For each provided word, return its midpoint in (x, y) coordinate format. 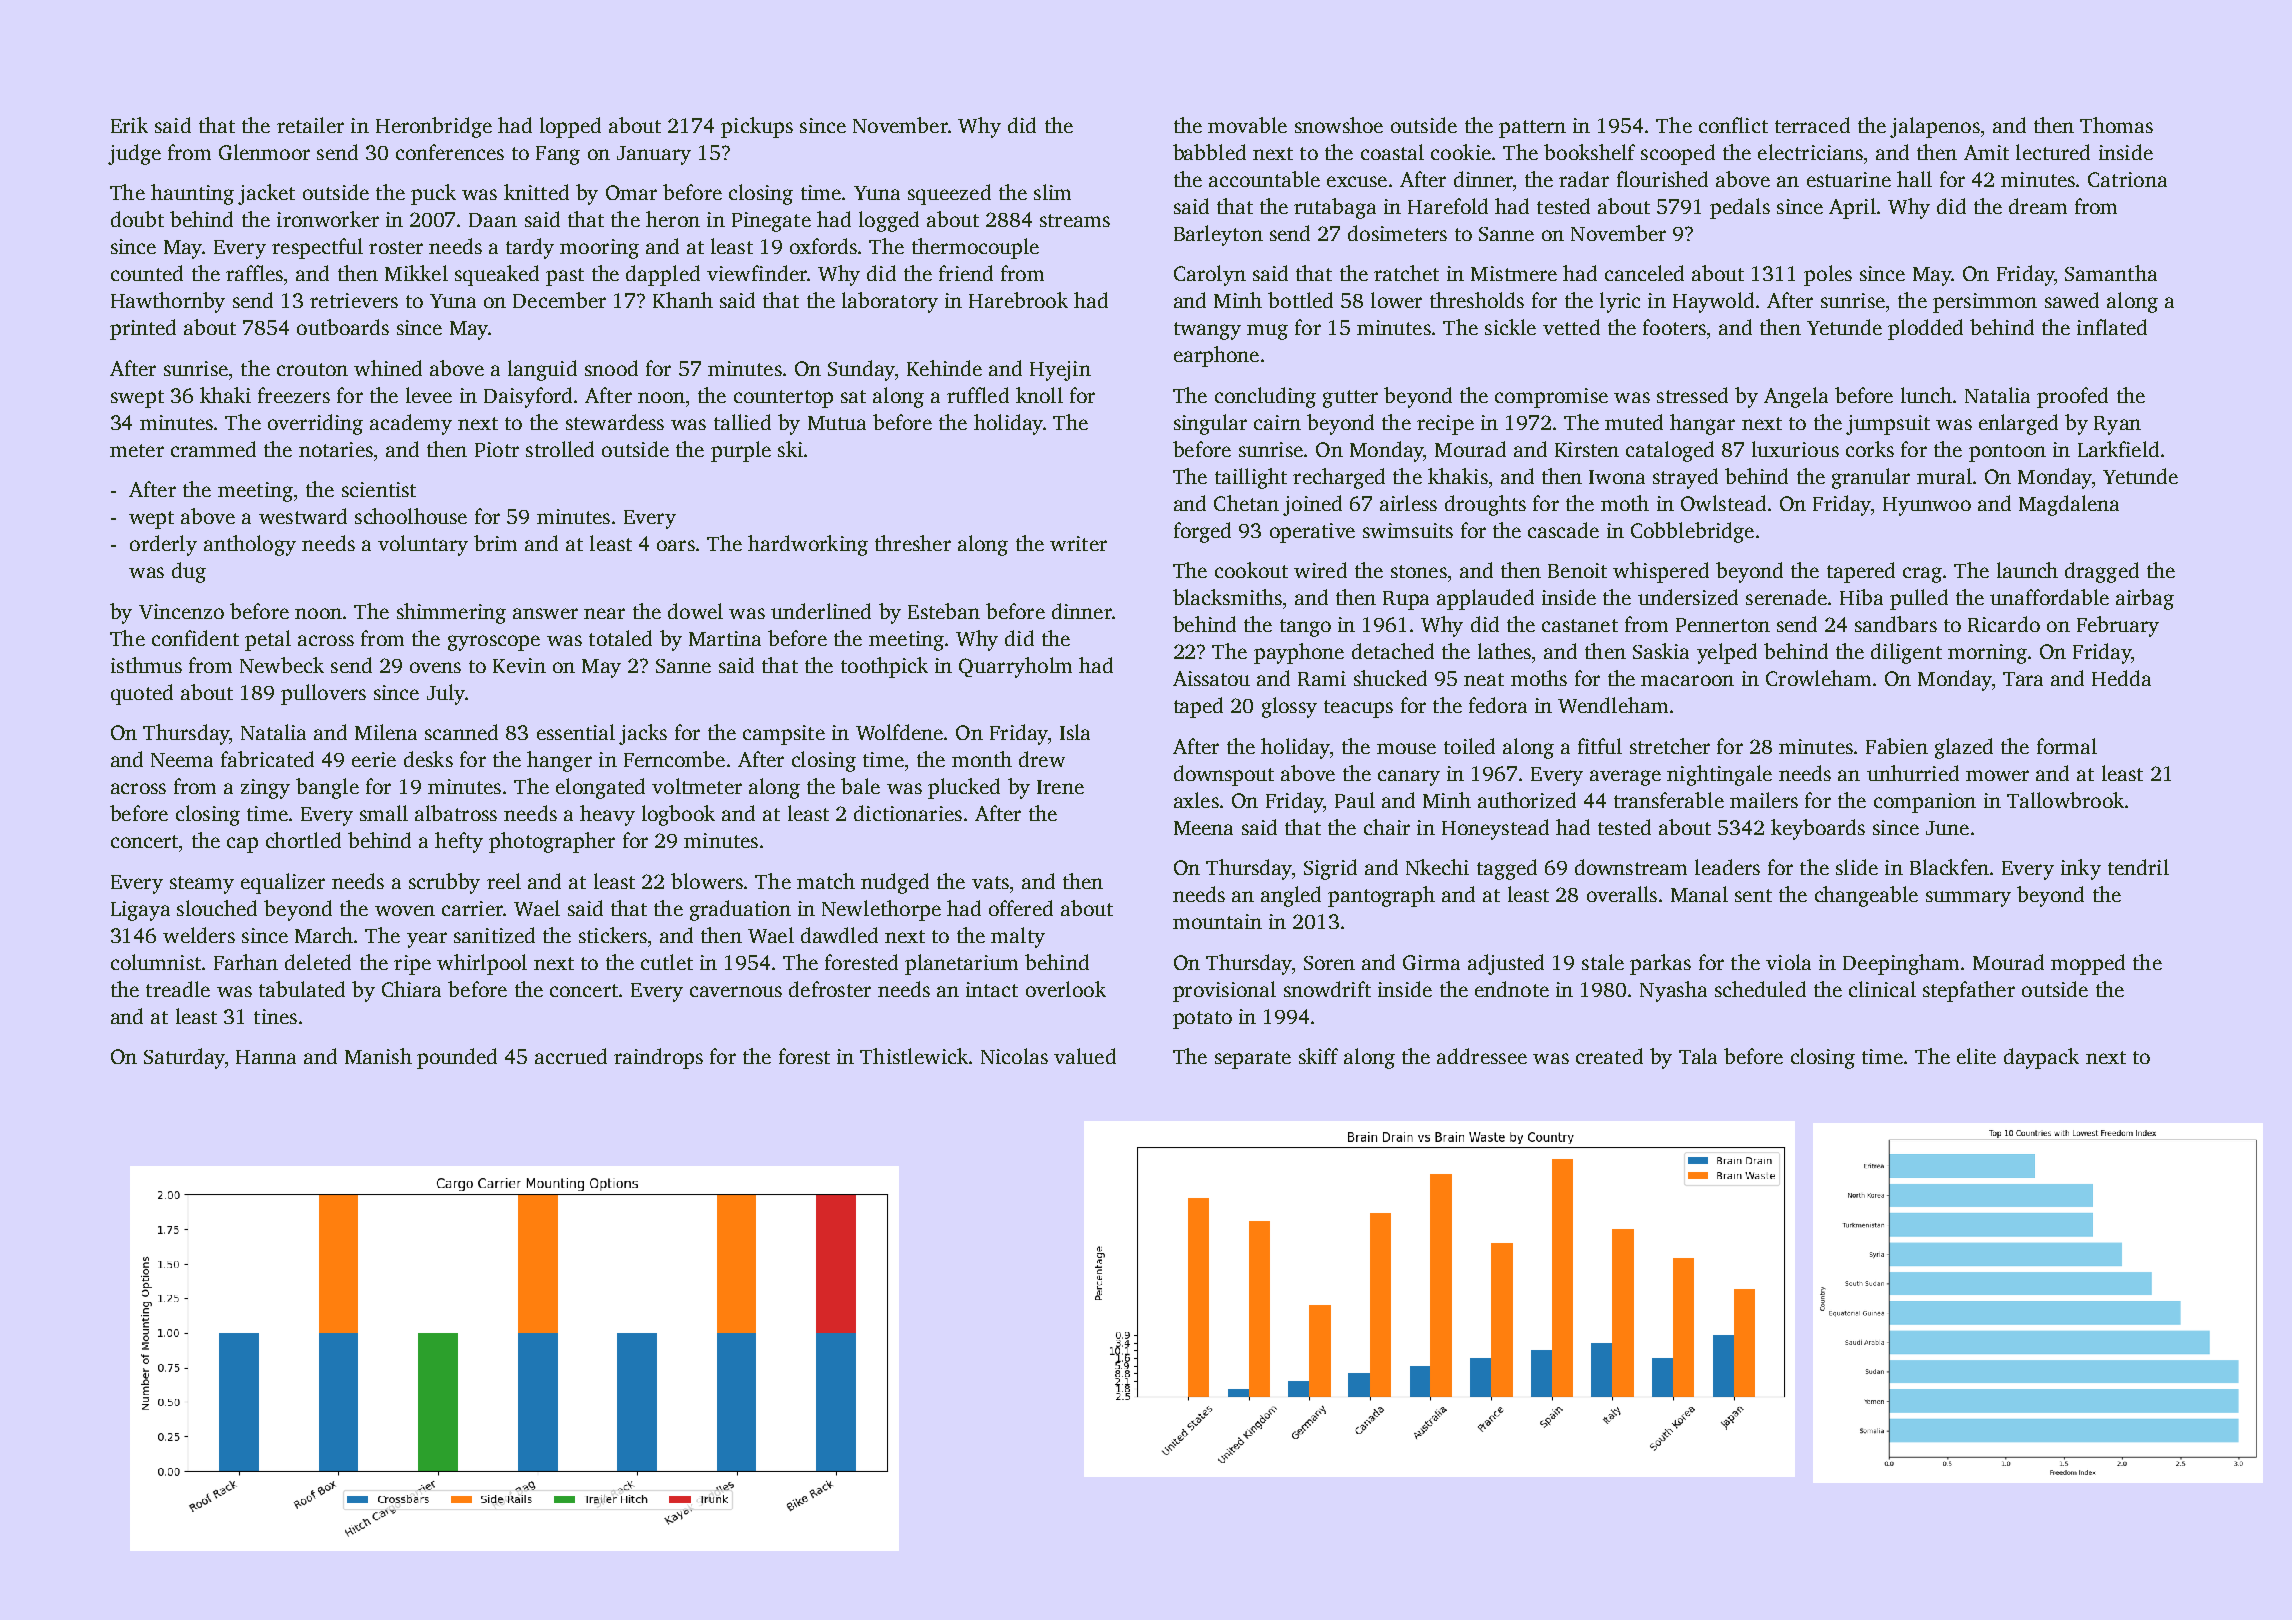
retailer (310, 125)
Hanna (266, 1057)
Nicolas (1014, 1056)
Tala (1698, 1056)
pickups (757, 127)
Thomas (2116, 125)
